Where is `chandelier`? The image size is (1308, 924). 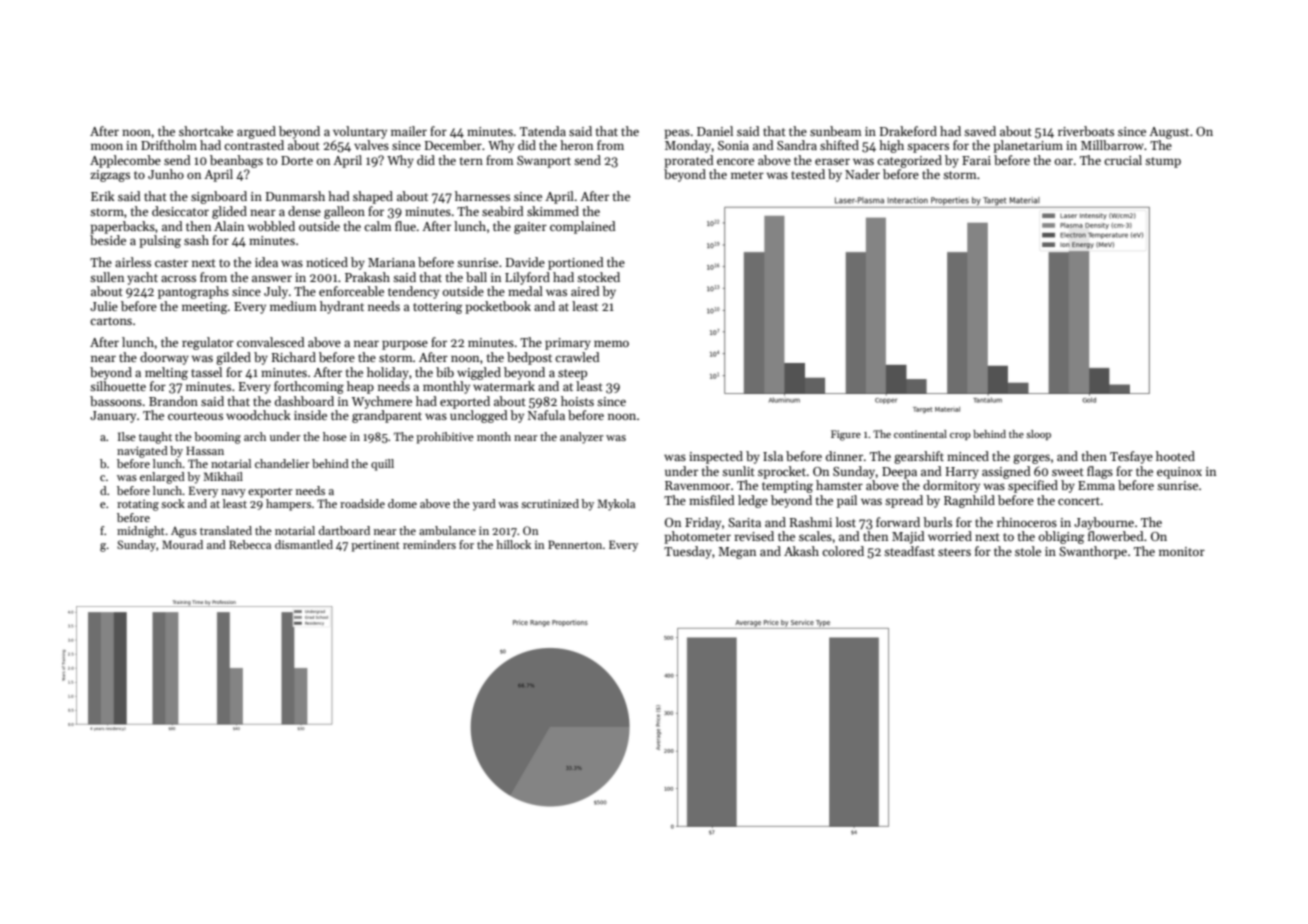 chandelier is located at coordinates (282, 463).
